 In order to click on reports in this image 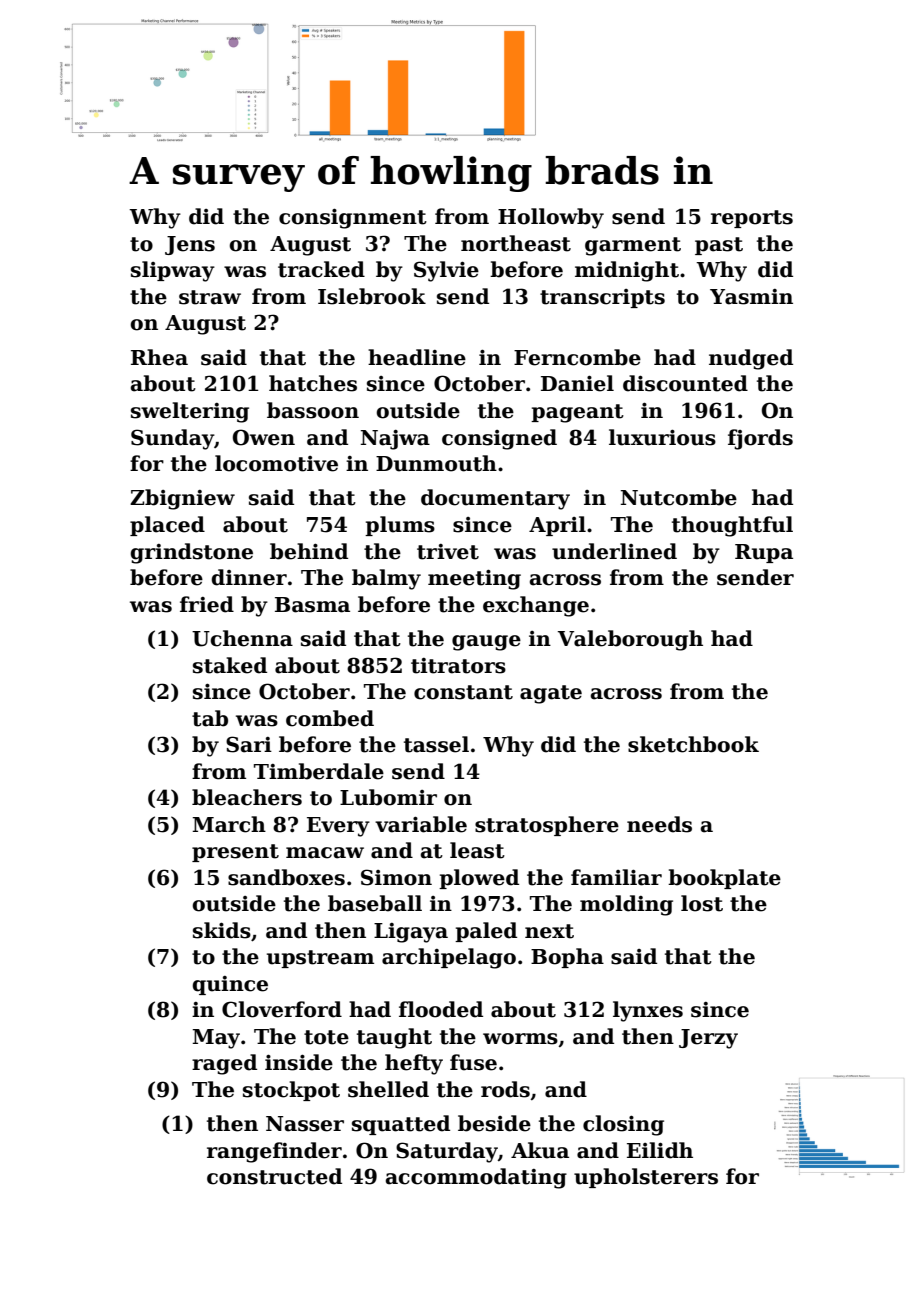, I will do `click(752, 219)`.
